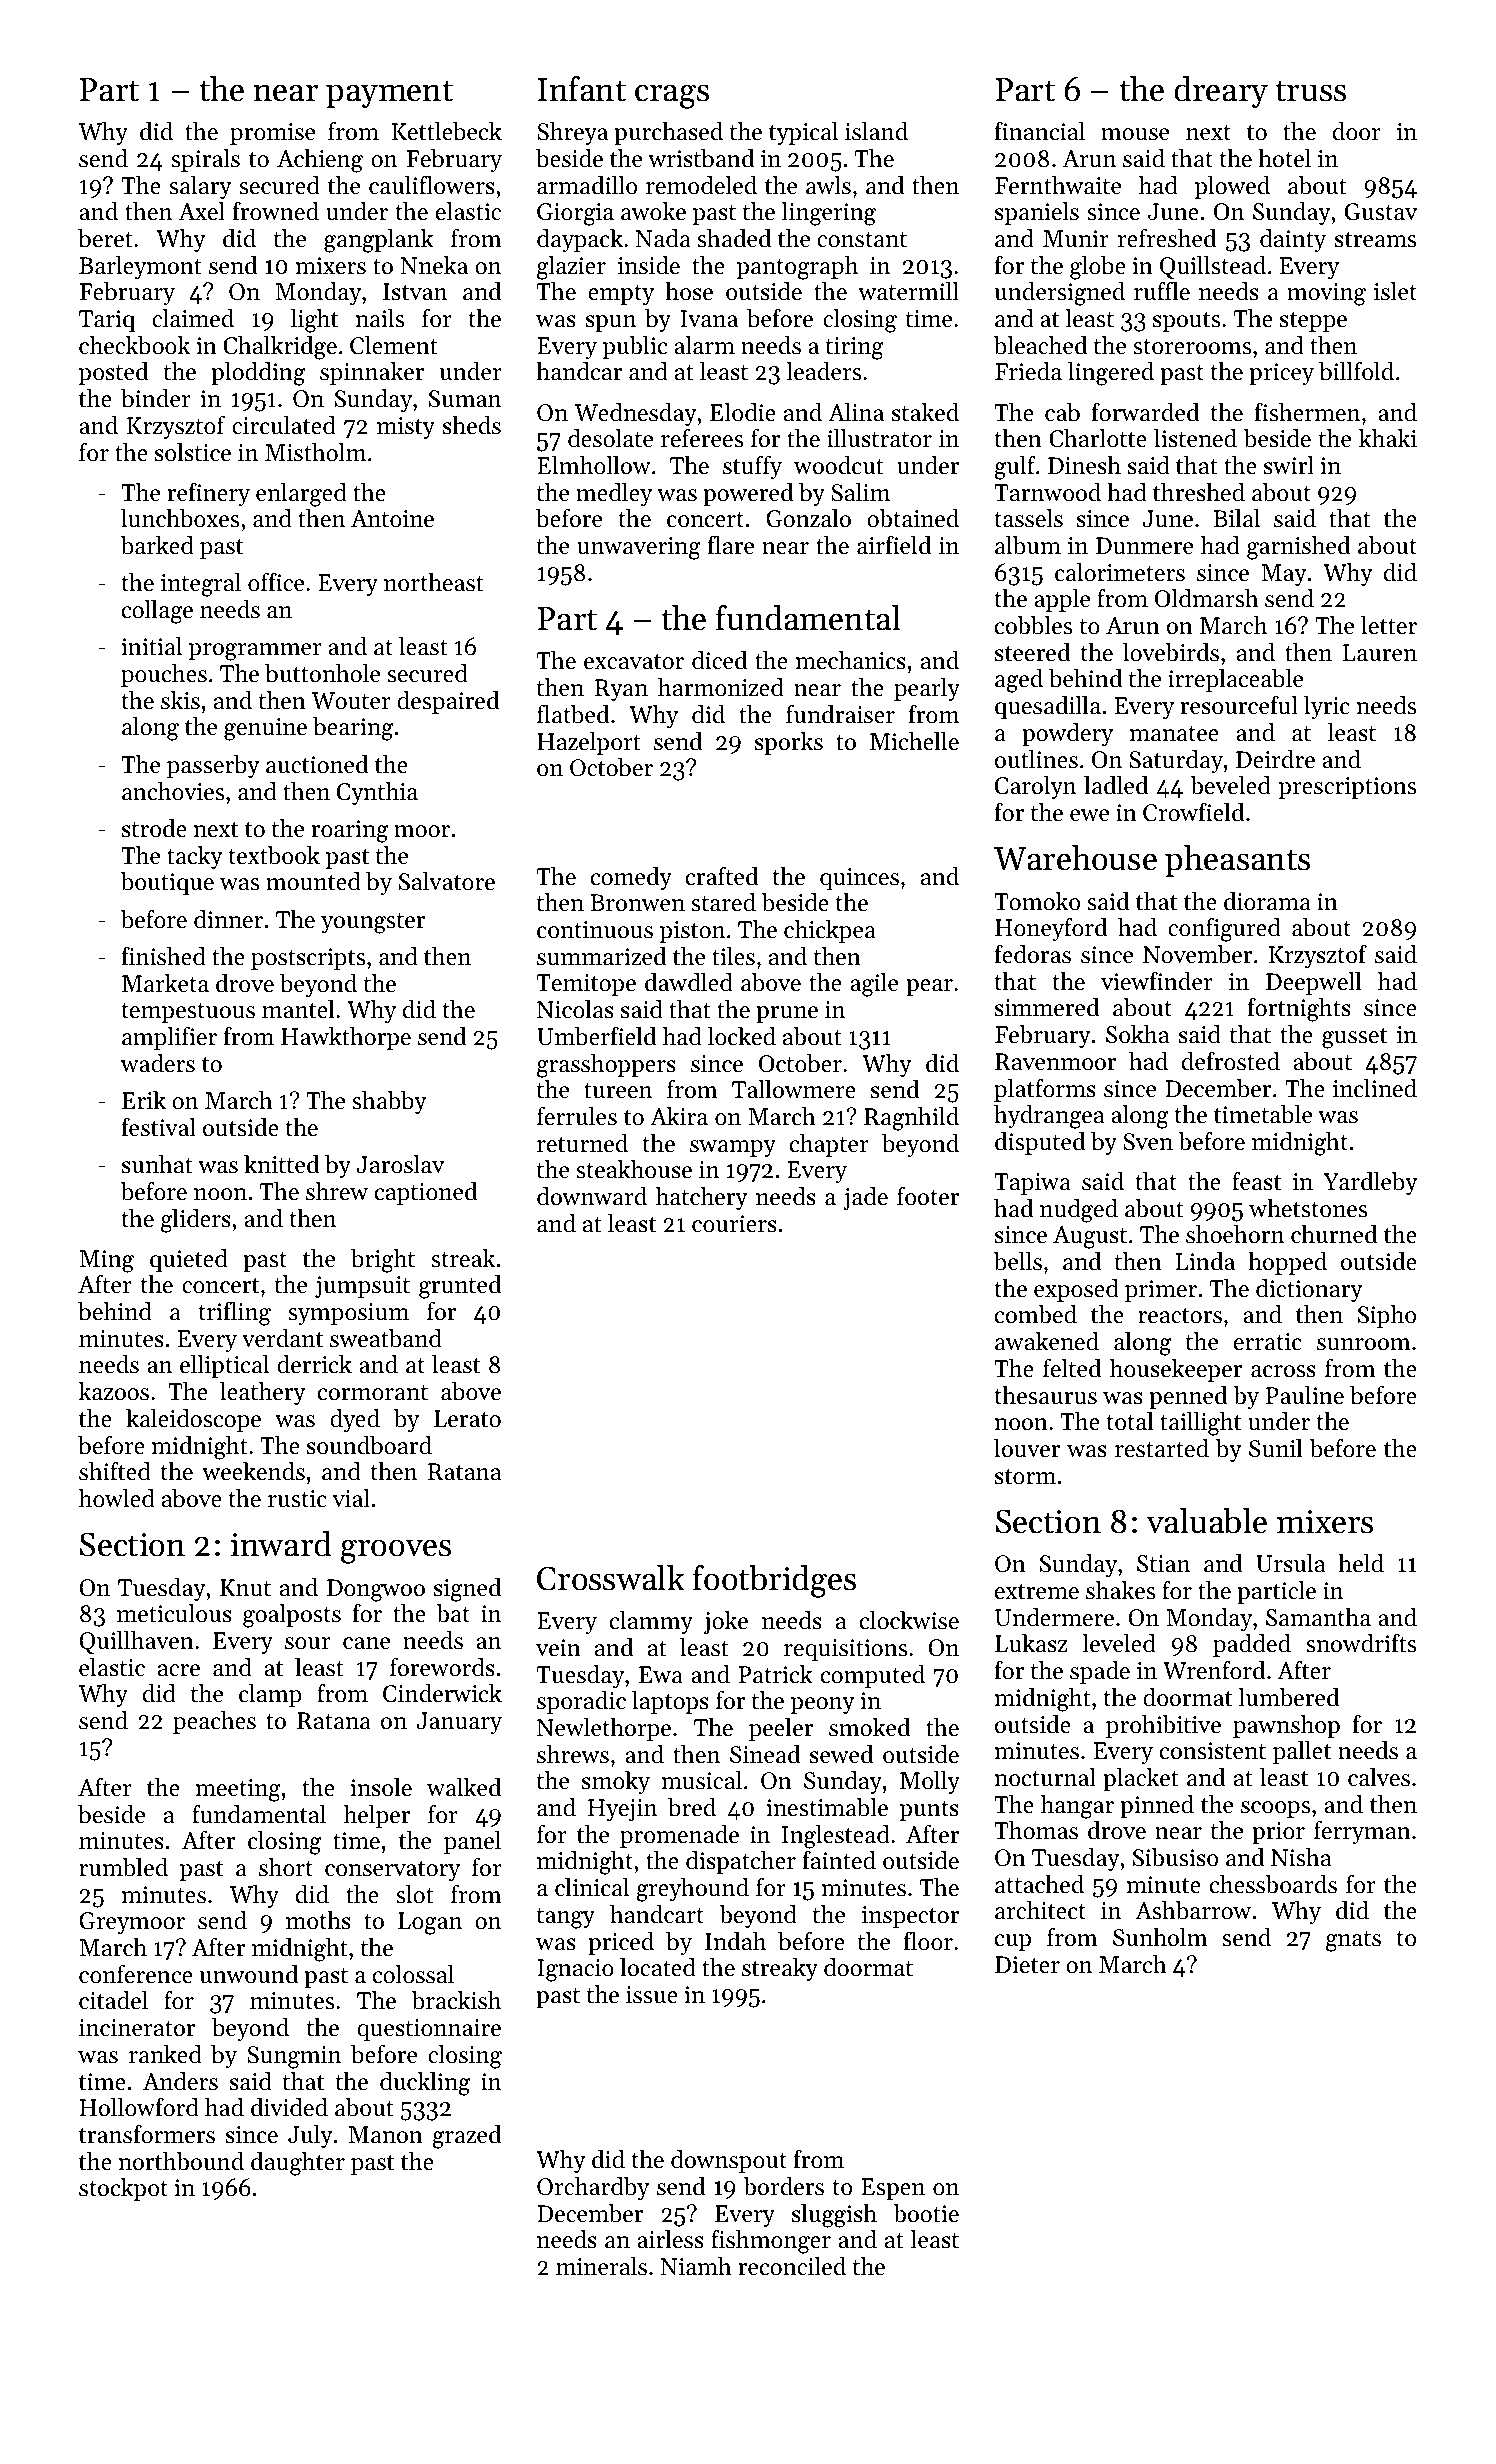  Describe the element at coordinates (911, 1119) in the screenshot. I see `Ragnhild` at that location.
